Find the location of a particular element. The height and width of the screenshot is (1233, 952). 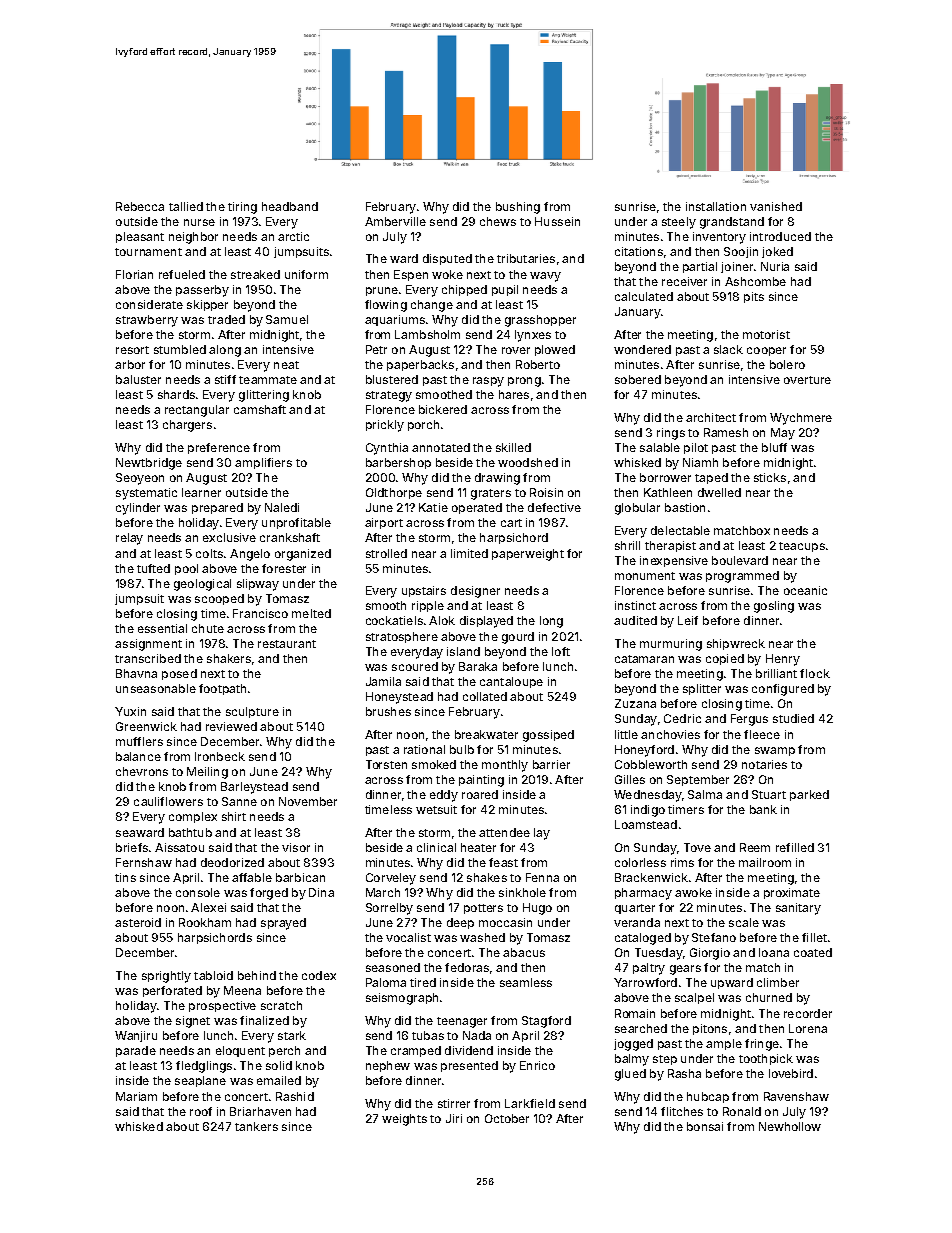

borrower is located at coordinates (665, 477).
